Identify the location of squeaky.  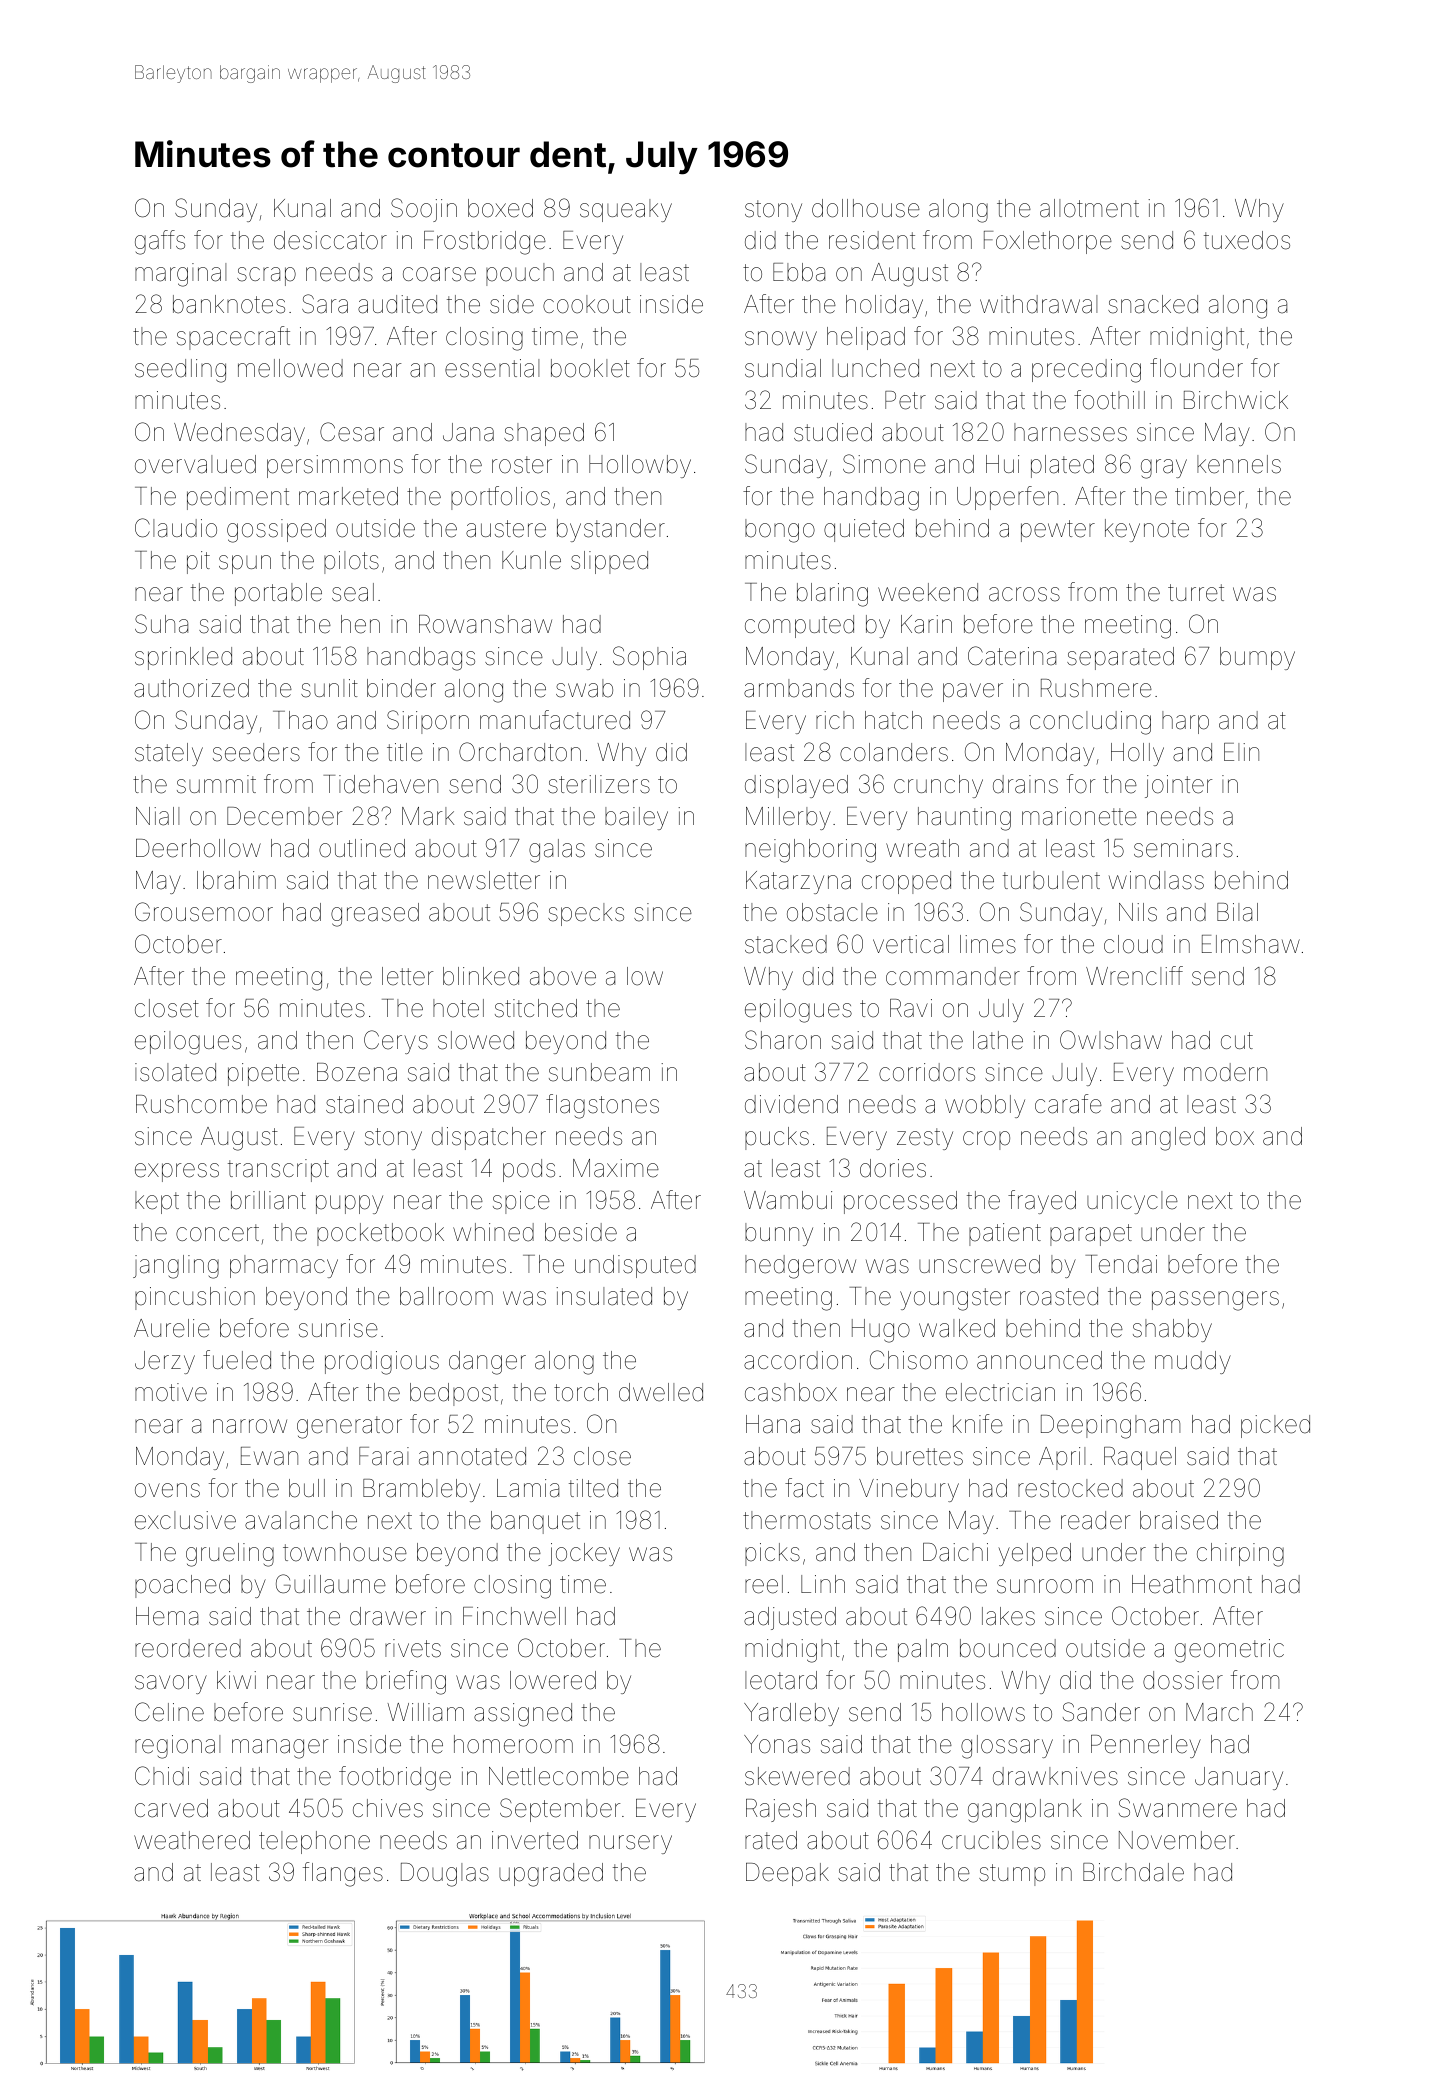
(626, 210).
